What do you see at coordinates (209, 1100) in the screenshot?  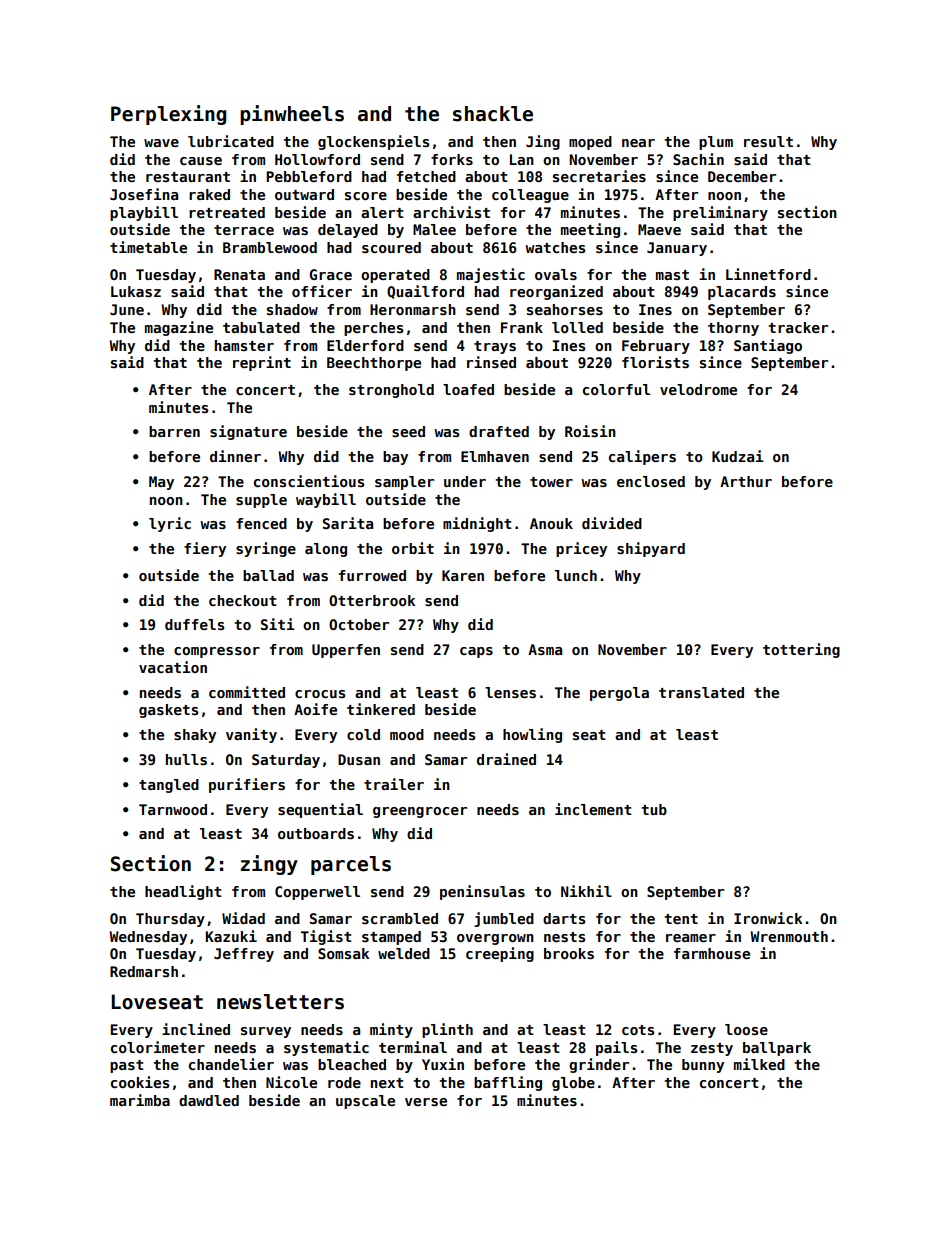 I see `dawdled` at bounding box center [209, 1100].
